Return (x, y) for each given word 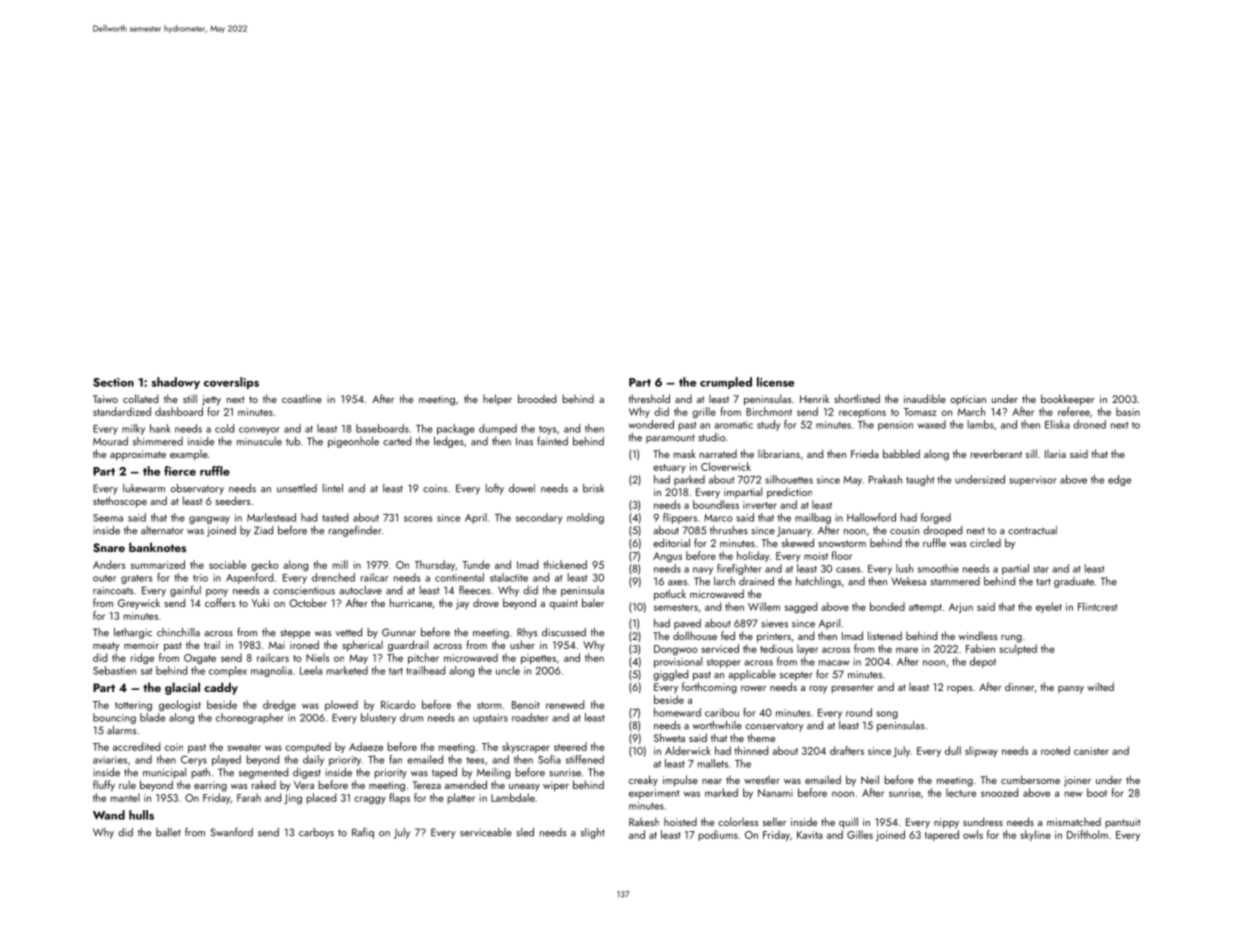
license (775, 382)
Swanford (231, 832)
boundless (716, 504)
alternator (162, 530)
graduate (1074, 582)
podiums (718, 835)
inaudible (925, 398)
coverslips (231, 383)
